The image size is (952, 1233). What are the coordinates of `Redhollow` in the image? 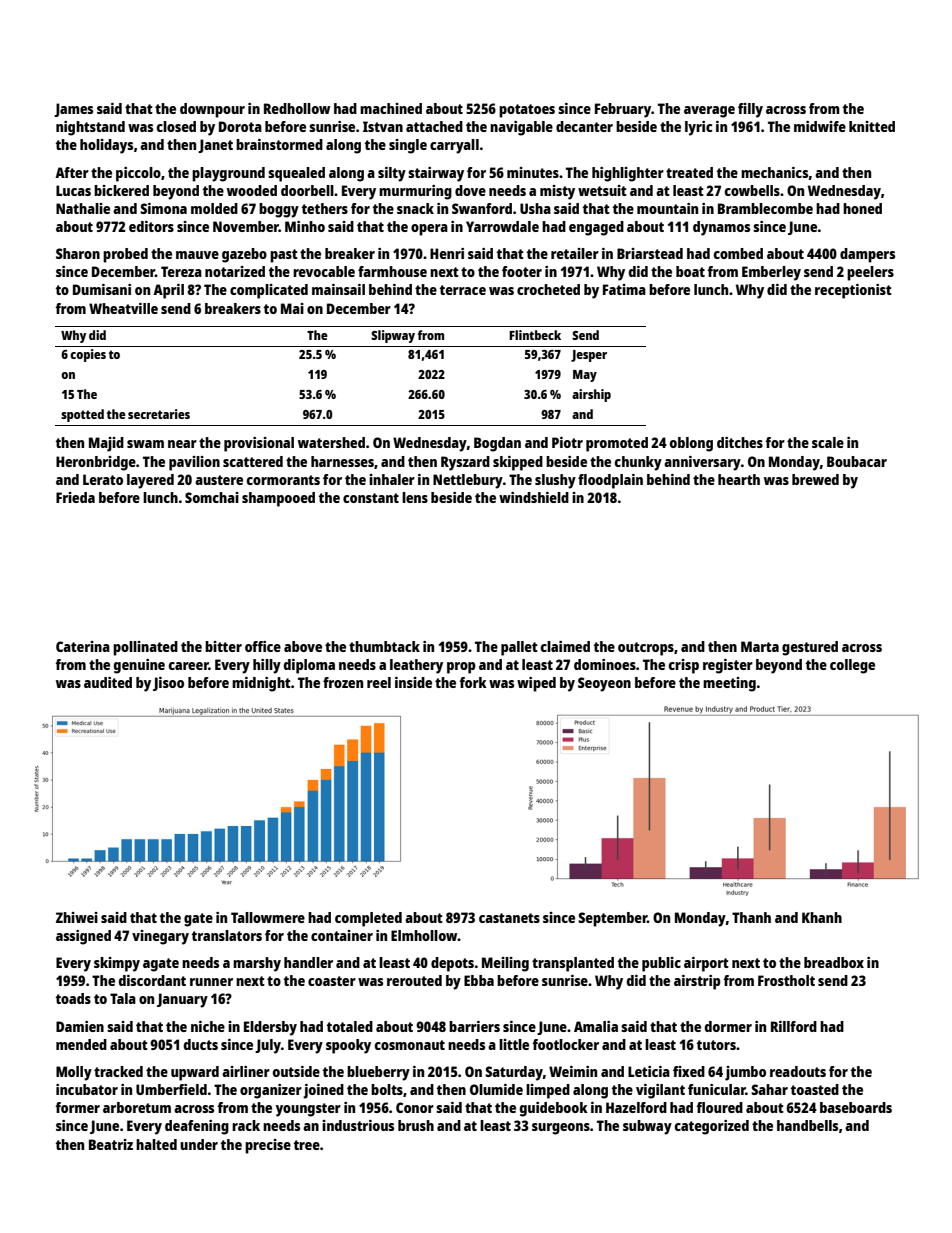 It's located at (297, 108).
